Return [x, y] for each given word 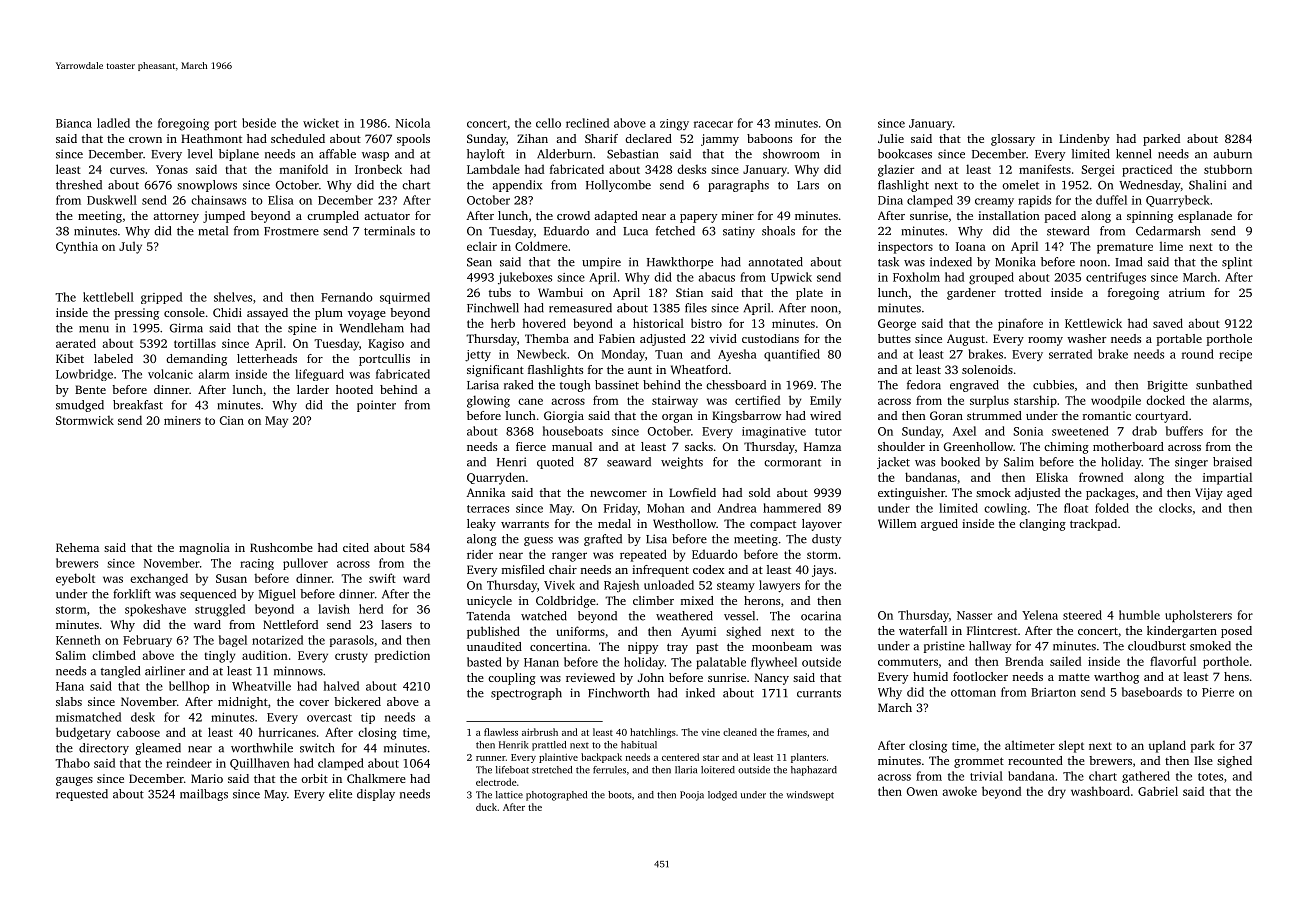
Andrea [737, 508]
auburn [1232, 154]
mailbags [204, 795]
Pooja [692, 796]
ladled [113, 123]
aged [1239, 494]
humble [1139, 615]
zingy [674, 125]
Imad [1128, 262]
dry [1057, 792]
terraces [488, 509]
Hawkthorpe [680, 263]
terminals [389, 231]
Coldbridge [566, 602]
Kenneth [78, 640]
